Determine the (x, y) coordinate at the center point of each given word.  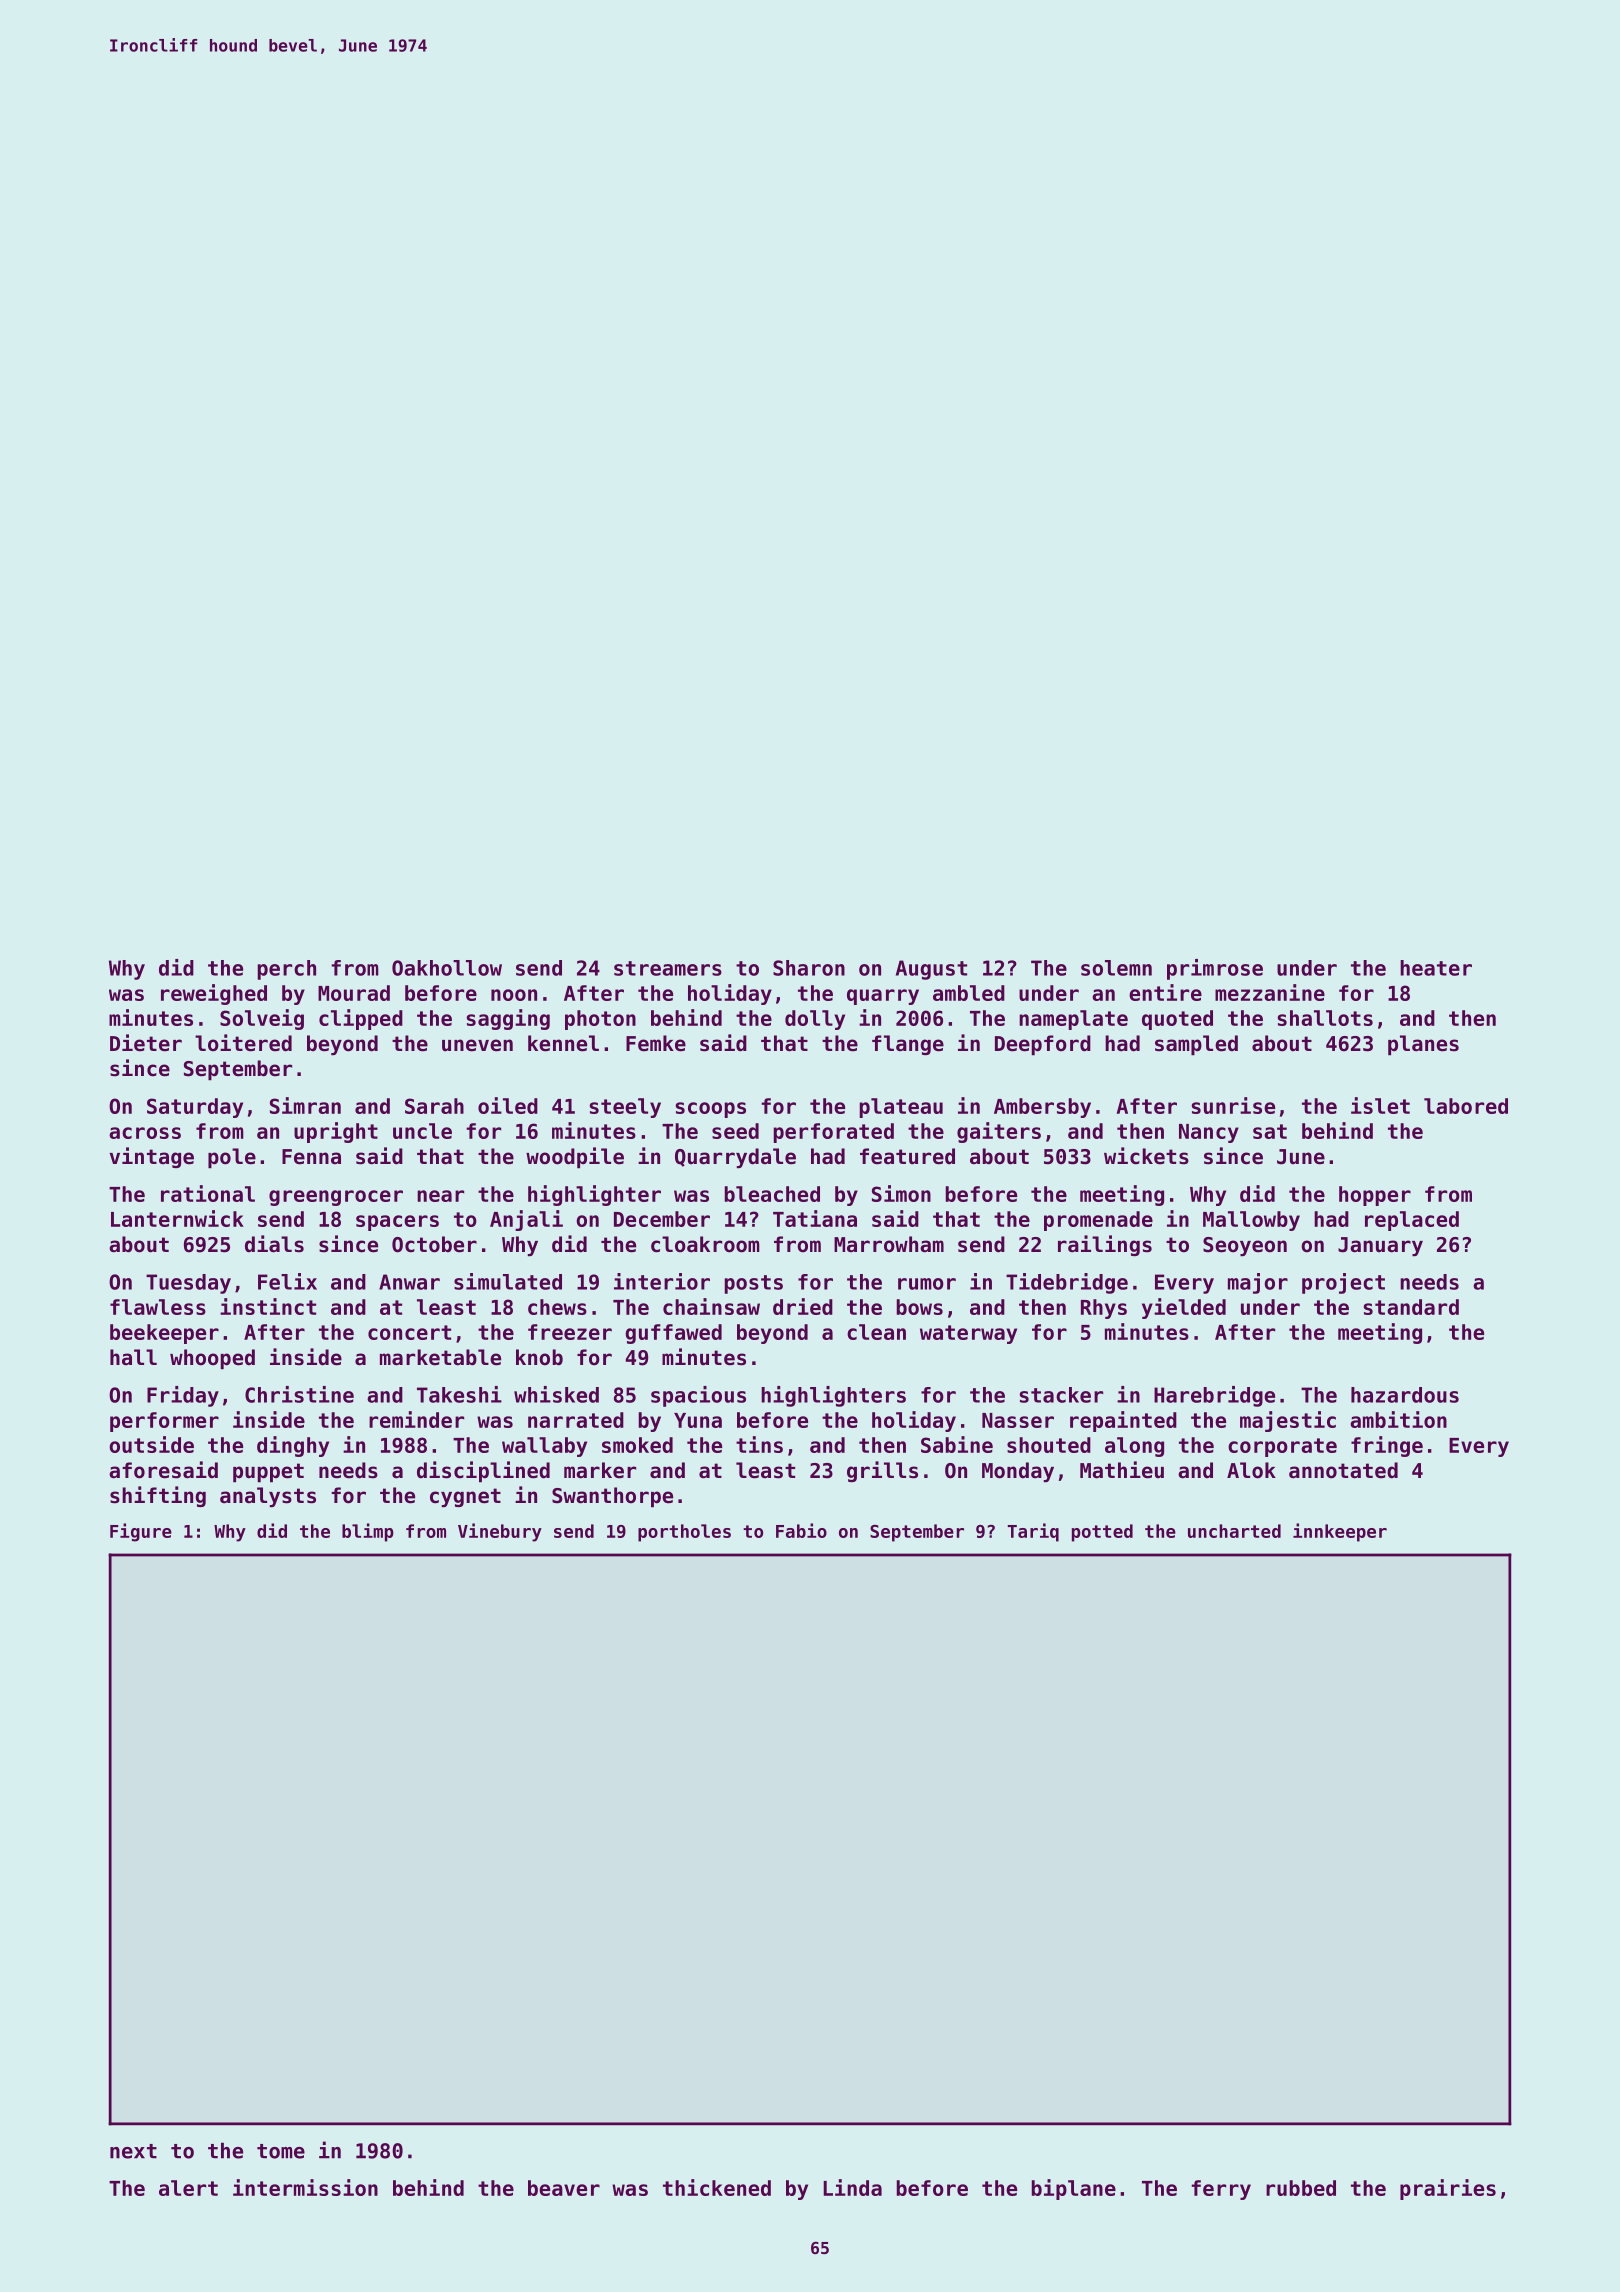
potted (1102, 1533)
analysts (268, 1497)
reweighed (214, 994)
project (1343, 1283)
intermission (305, 2187)
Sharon (809, 968)
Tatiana (815, 1218)
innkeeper (1340, 1532)
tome (281, 2151)
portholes (684, 1533)
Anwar (409, 1282)
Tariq (1033, 1532)
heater (1436, 968)
